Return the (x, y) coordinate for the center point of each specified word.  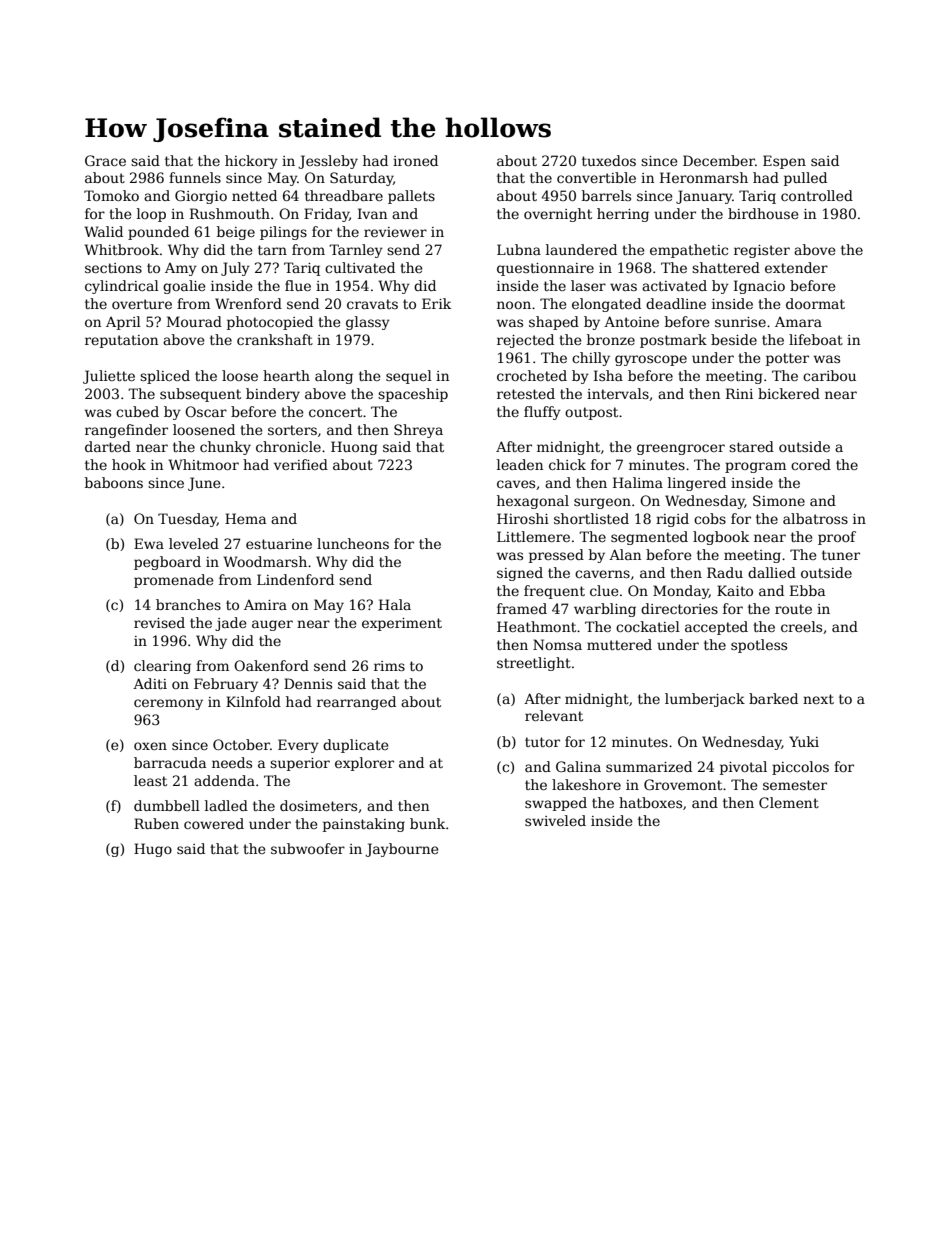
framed (522, 608)
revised (159, 622)
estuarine (279, 544)
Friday (326, 215)
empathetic (689, 251)
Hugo (153, 850)
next (818, 699)
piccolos (800, 768)
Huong (354, 448)
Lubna (519, 249)
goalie (184, 287)
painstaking (364, 825)
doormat (815, 303)
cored (811, 464)
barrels (606, 195)
